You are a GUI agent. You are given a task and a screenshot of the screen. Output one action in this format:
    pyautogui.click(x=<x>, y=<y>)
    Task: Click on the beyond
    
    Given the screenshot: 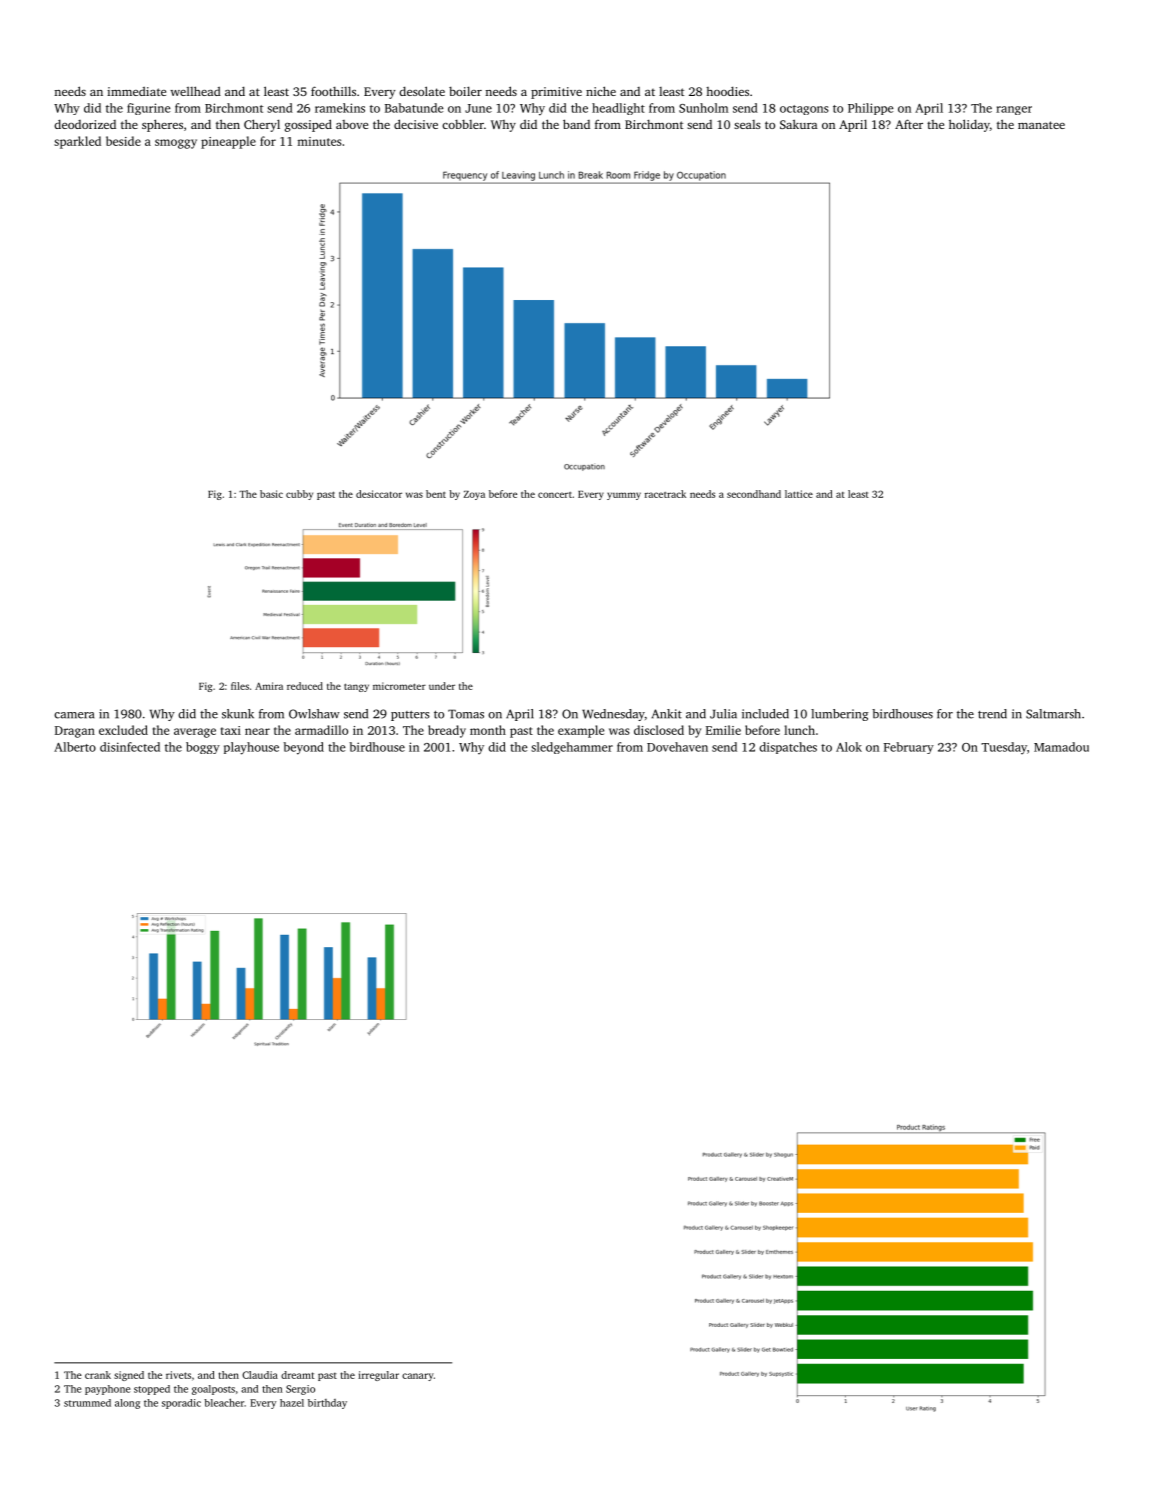 What is the action you would take?
    pyautogui.click(x=304, y=748)
